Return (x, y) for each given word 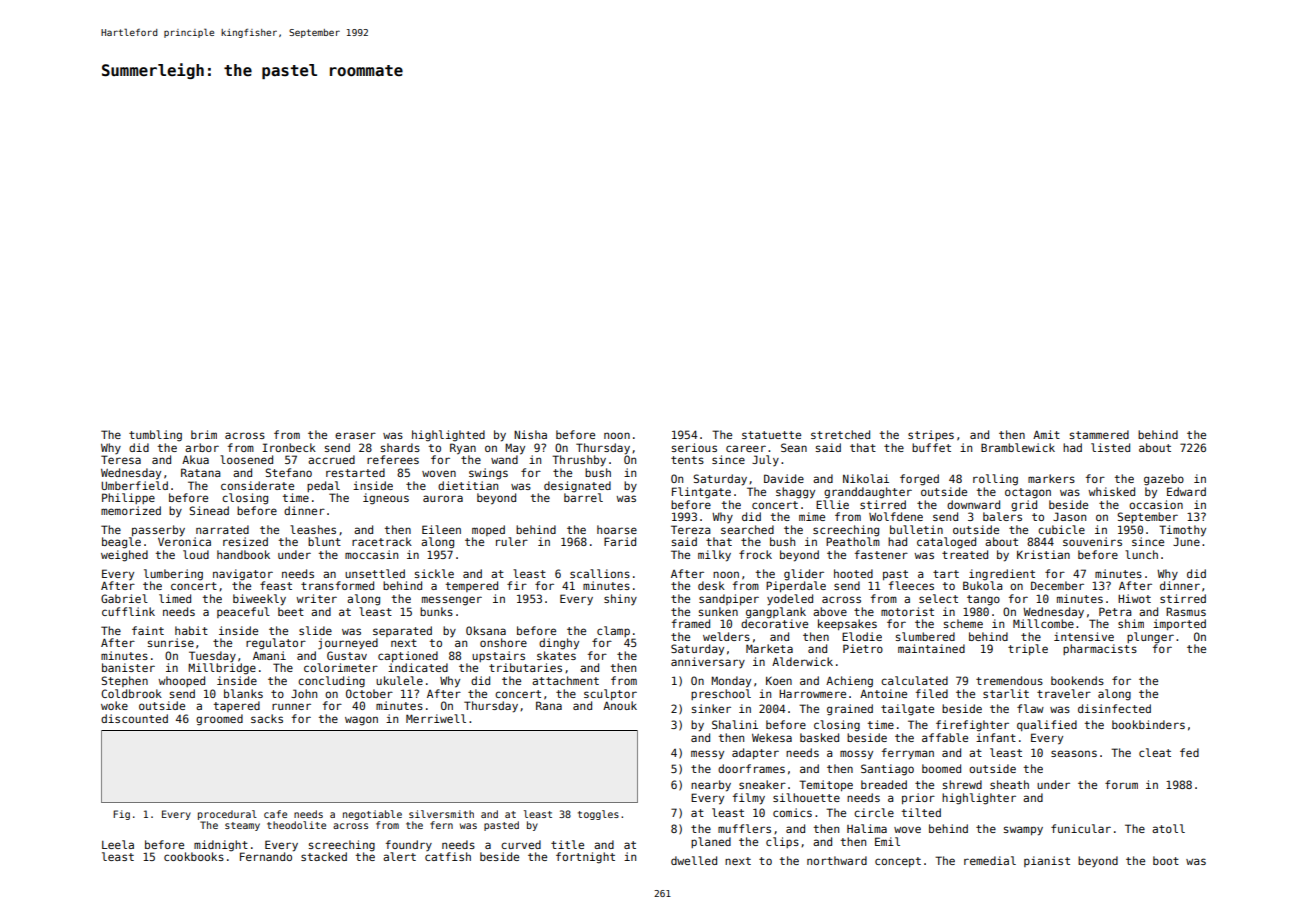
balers (1002, 516)
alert (399, 856)
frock (755, 554)
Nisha (530, 434)
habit (191, 630)
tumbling (155, 436)
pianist (1047, 861)
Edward (1186, 491)
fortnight (585, 858)
